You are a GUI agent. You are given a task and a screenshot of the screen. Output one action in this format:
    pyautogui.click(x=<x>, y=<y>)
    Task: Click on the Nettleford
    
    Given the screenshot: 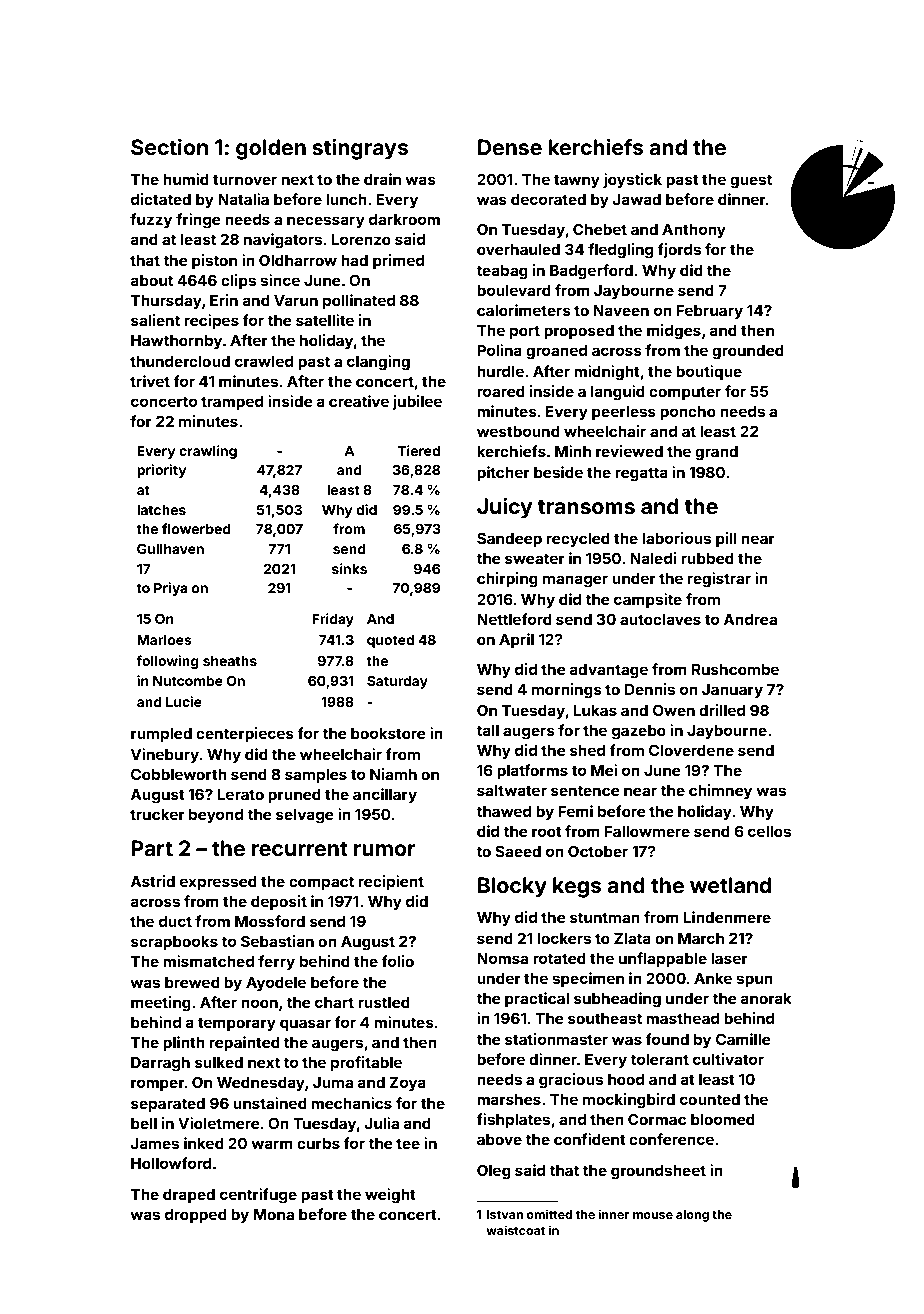 What is the action you would take?
    pyautogui.click(x=514, y=619)
